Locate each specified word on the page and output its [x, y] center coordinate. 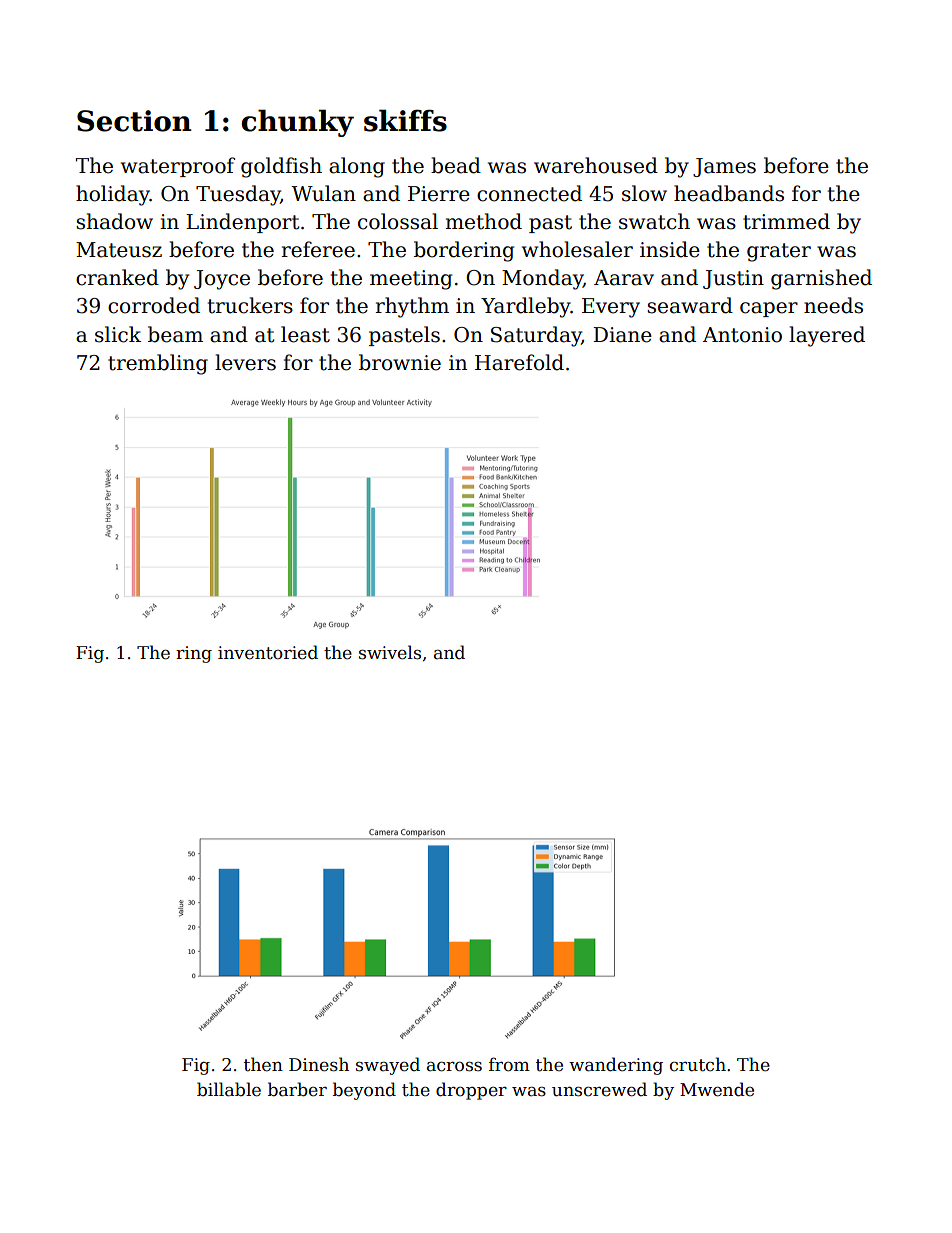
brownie [400, 362]
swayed [388, 1066]
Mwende [717, 1089]
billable [229, 1089]
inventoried [268, 652]
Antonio [742, 335]
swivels [390, 652]
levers [245, 362]
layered [827, 336]
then [263, 1064]
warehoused [596, 165]
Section [134, 121]
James [724, 167]
